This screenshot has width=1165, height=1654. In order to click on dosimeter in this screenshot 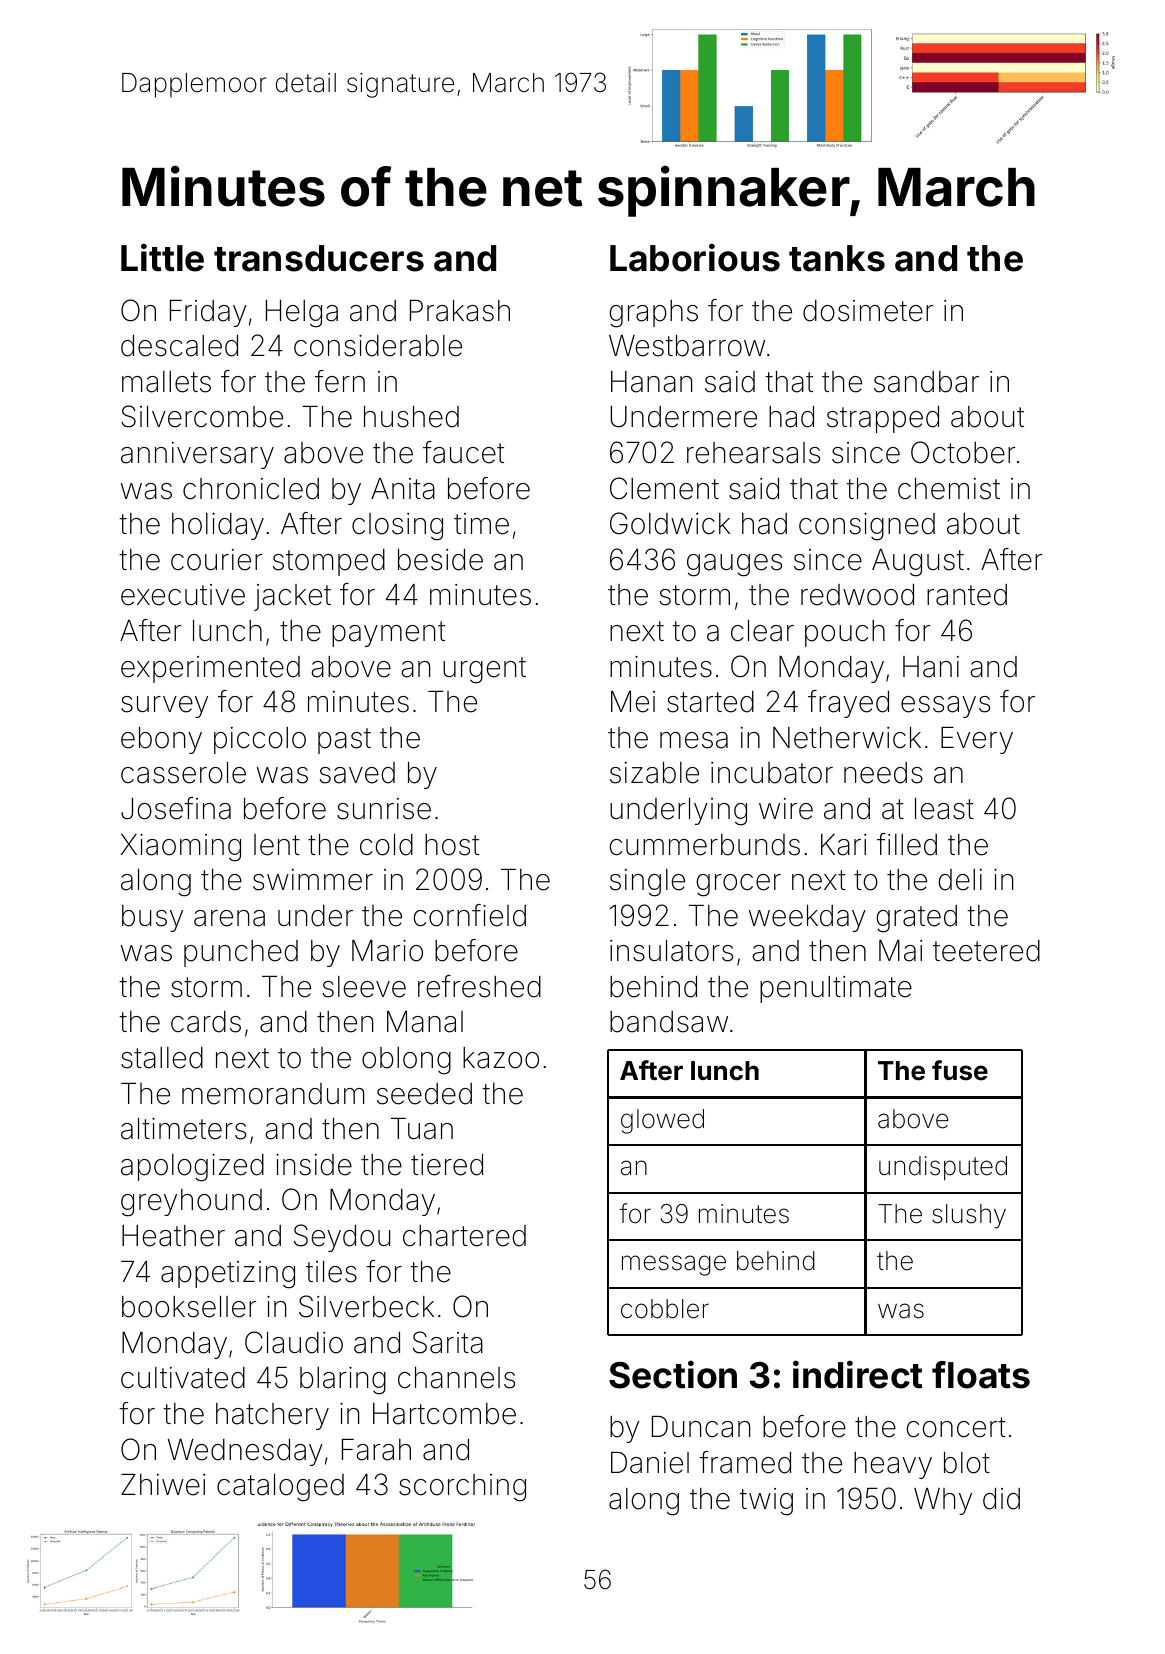, I will do `click(868, 311)`.
